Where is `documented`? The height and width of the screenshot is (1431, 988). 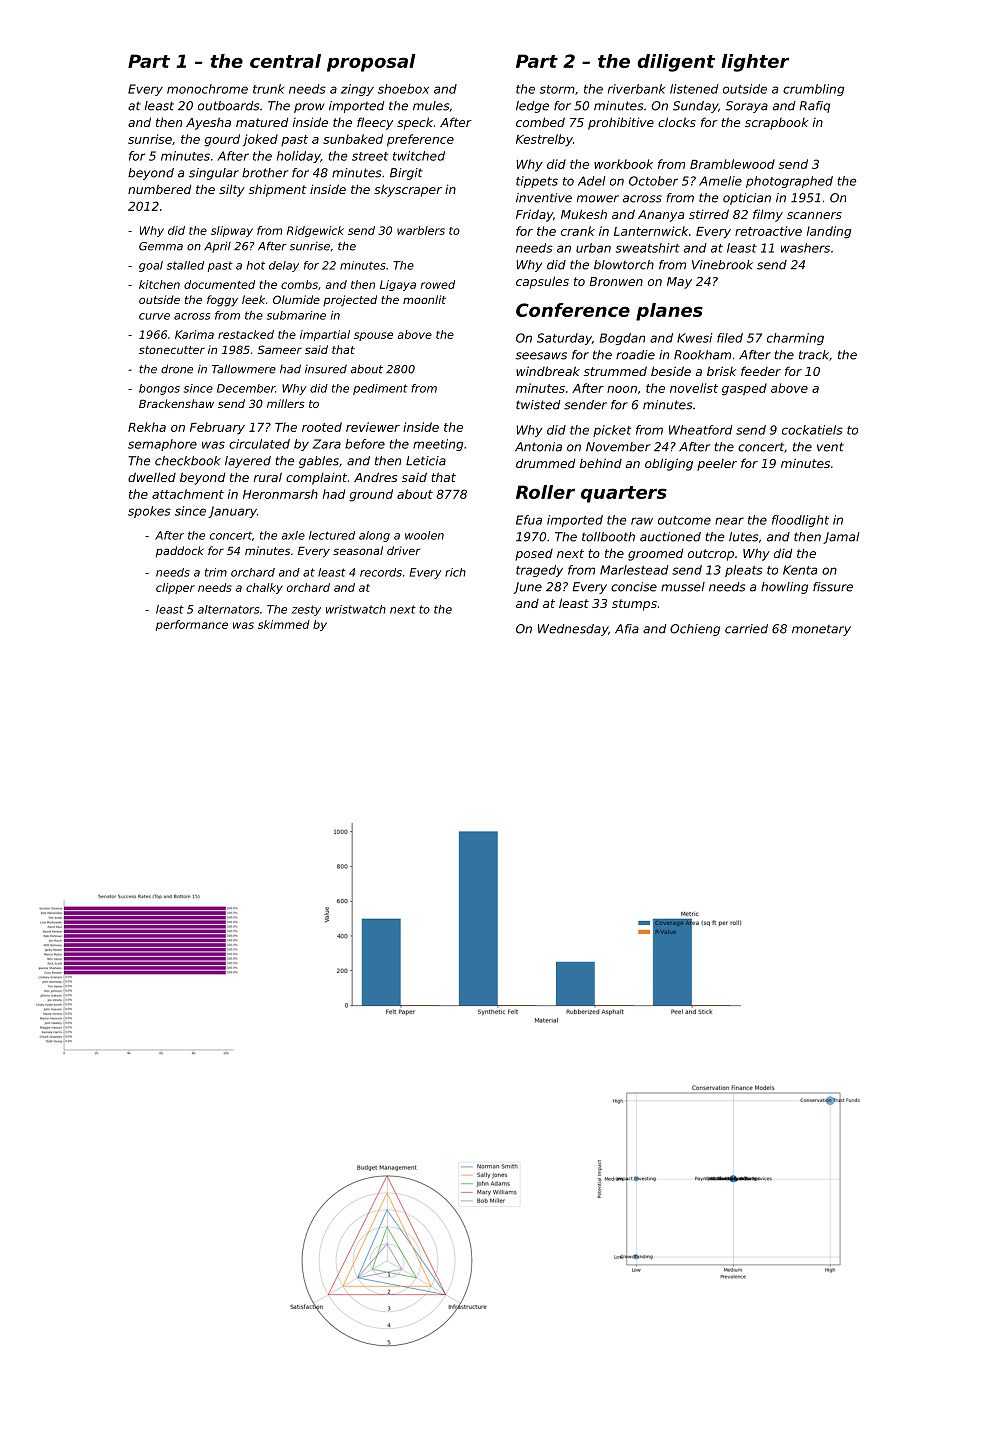
documented is located at coordinates (219, 284).
